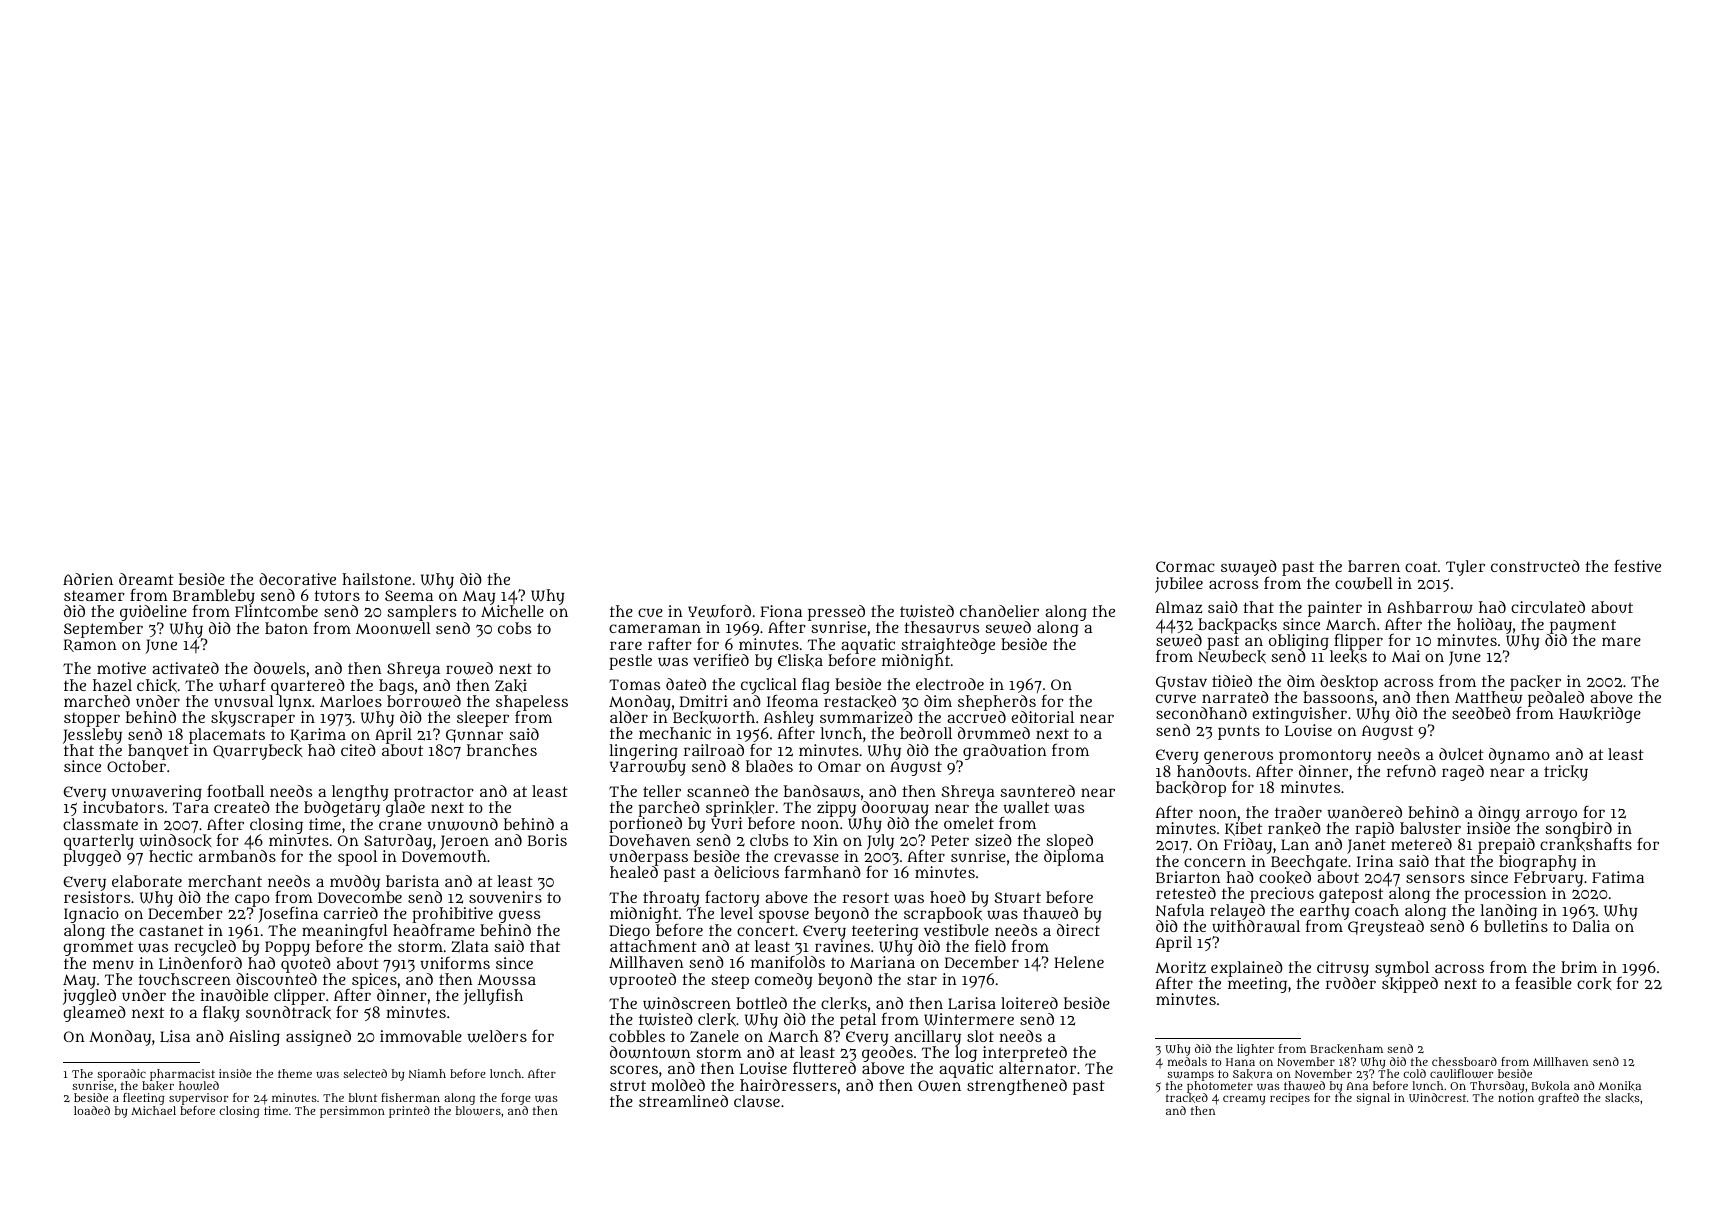  Describe the element at coordinates (939, 1086) in the document. I see `Owen` at that location.
